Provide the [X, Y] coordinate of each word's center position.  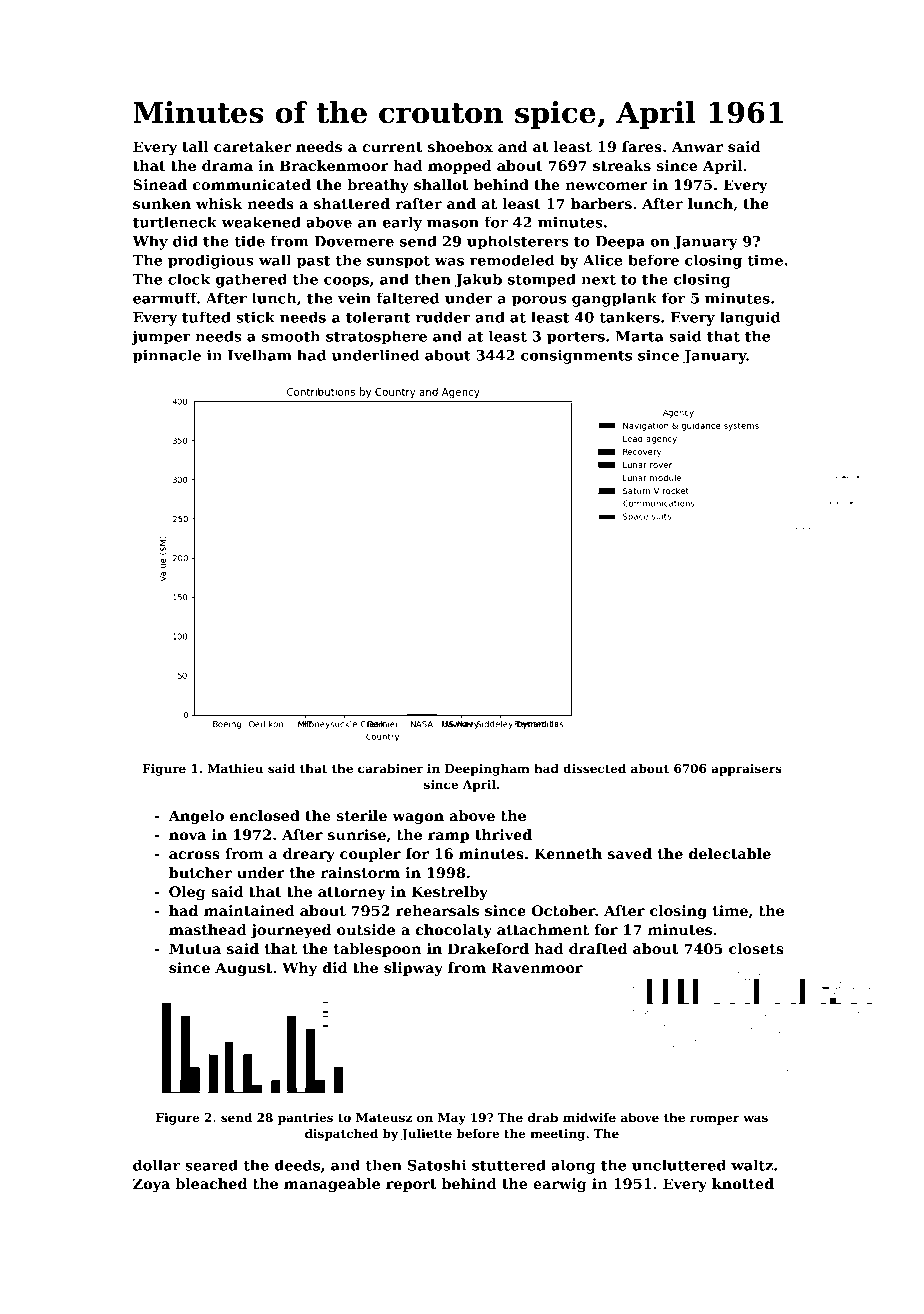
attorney [352, 893]
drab [543, 1117]
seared [211, 1165]
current [392, 147]
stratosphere [376, 337]
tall [195, 146]
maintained [249, 910]
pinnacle [167, 356]
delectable [730, 853]
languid [750, 318]
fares [642, 146]
